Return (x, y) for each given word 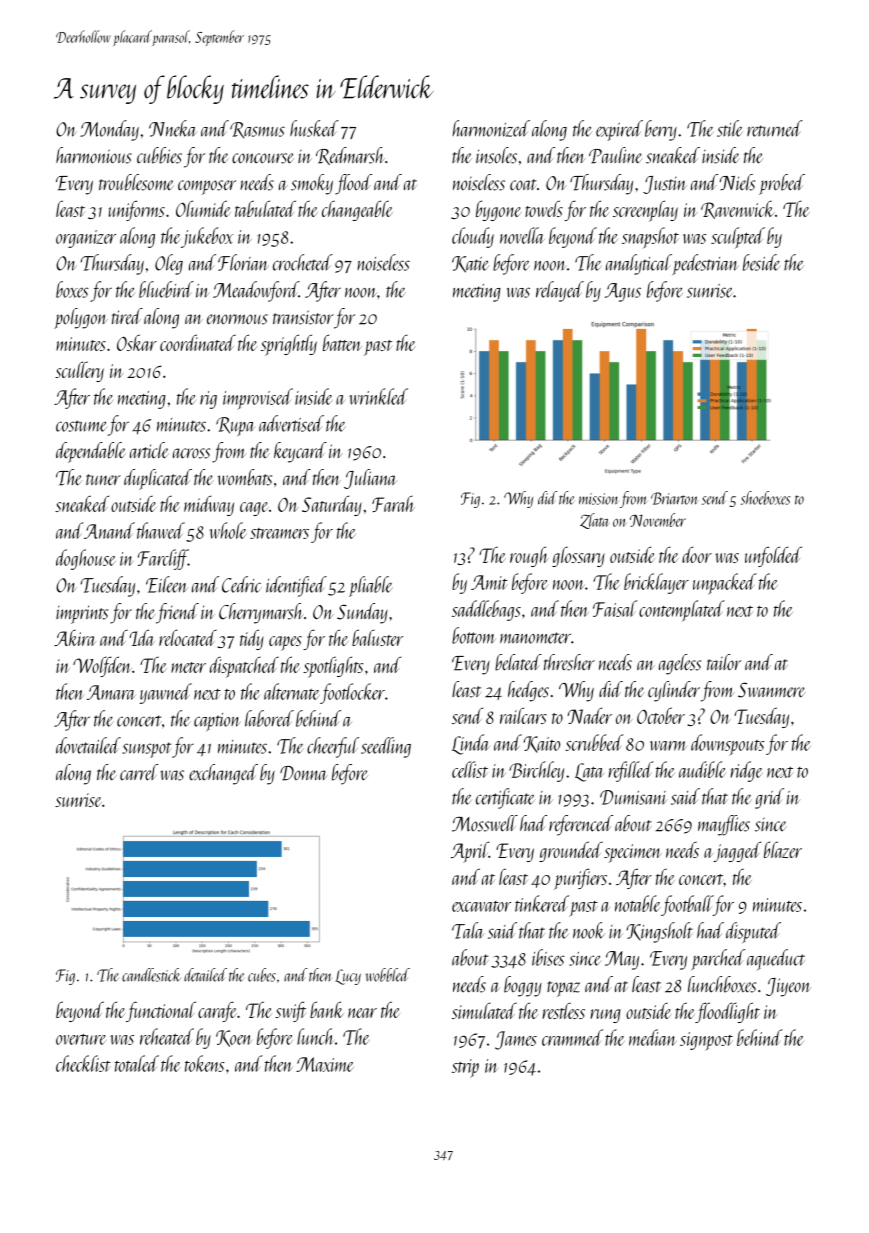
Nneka (173, 128)
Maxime (325, 1064)
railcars (523, 715)
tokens (205, 1063)
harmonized (491, 128)
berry (661, 130)
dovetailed (88, 745)
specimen (633, 853)
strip (465, 1068)
